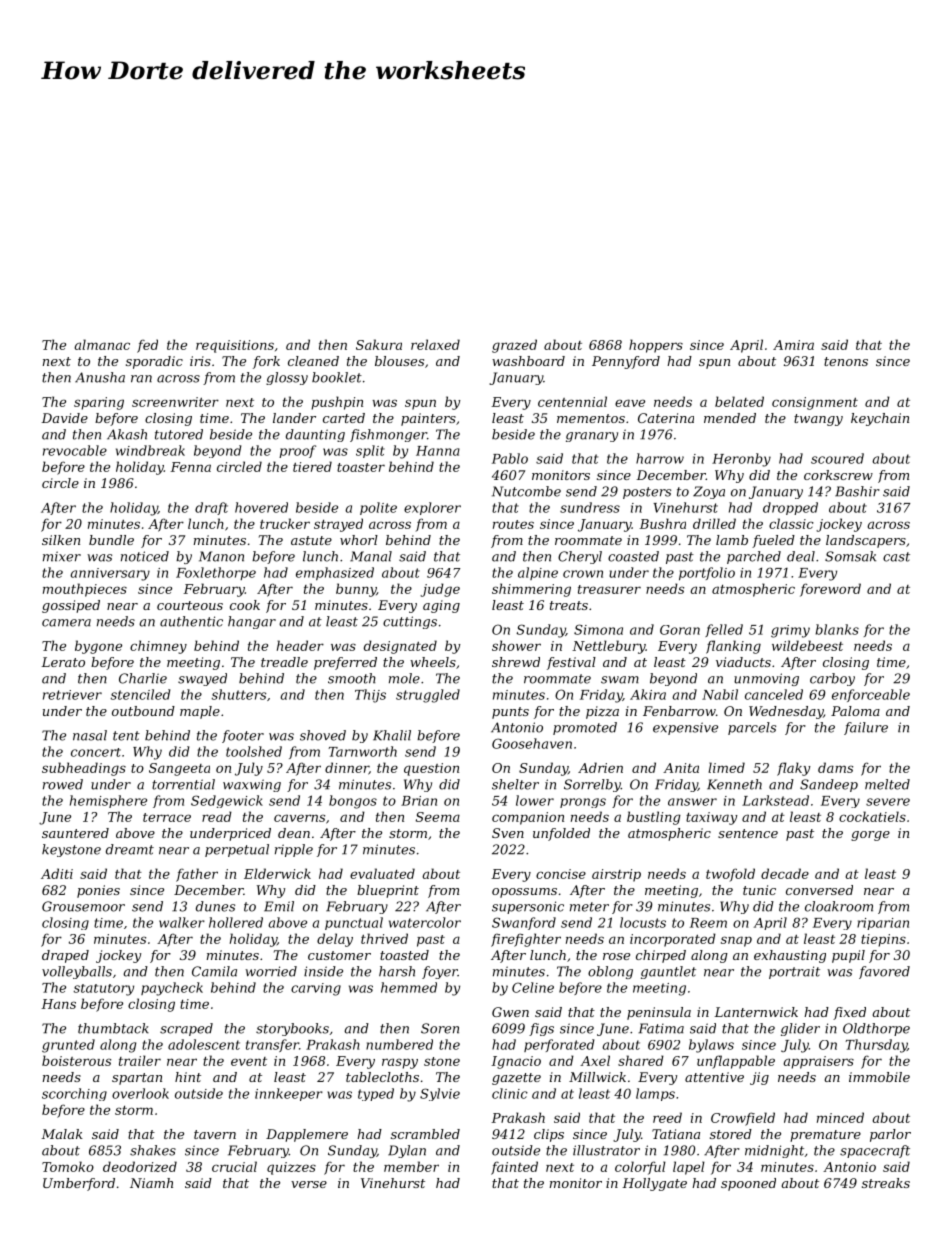 Image resolution: width=952 pixels, height=1233 pixels. I want to click on tutored, so click(179, 434).
